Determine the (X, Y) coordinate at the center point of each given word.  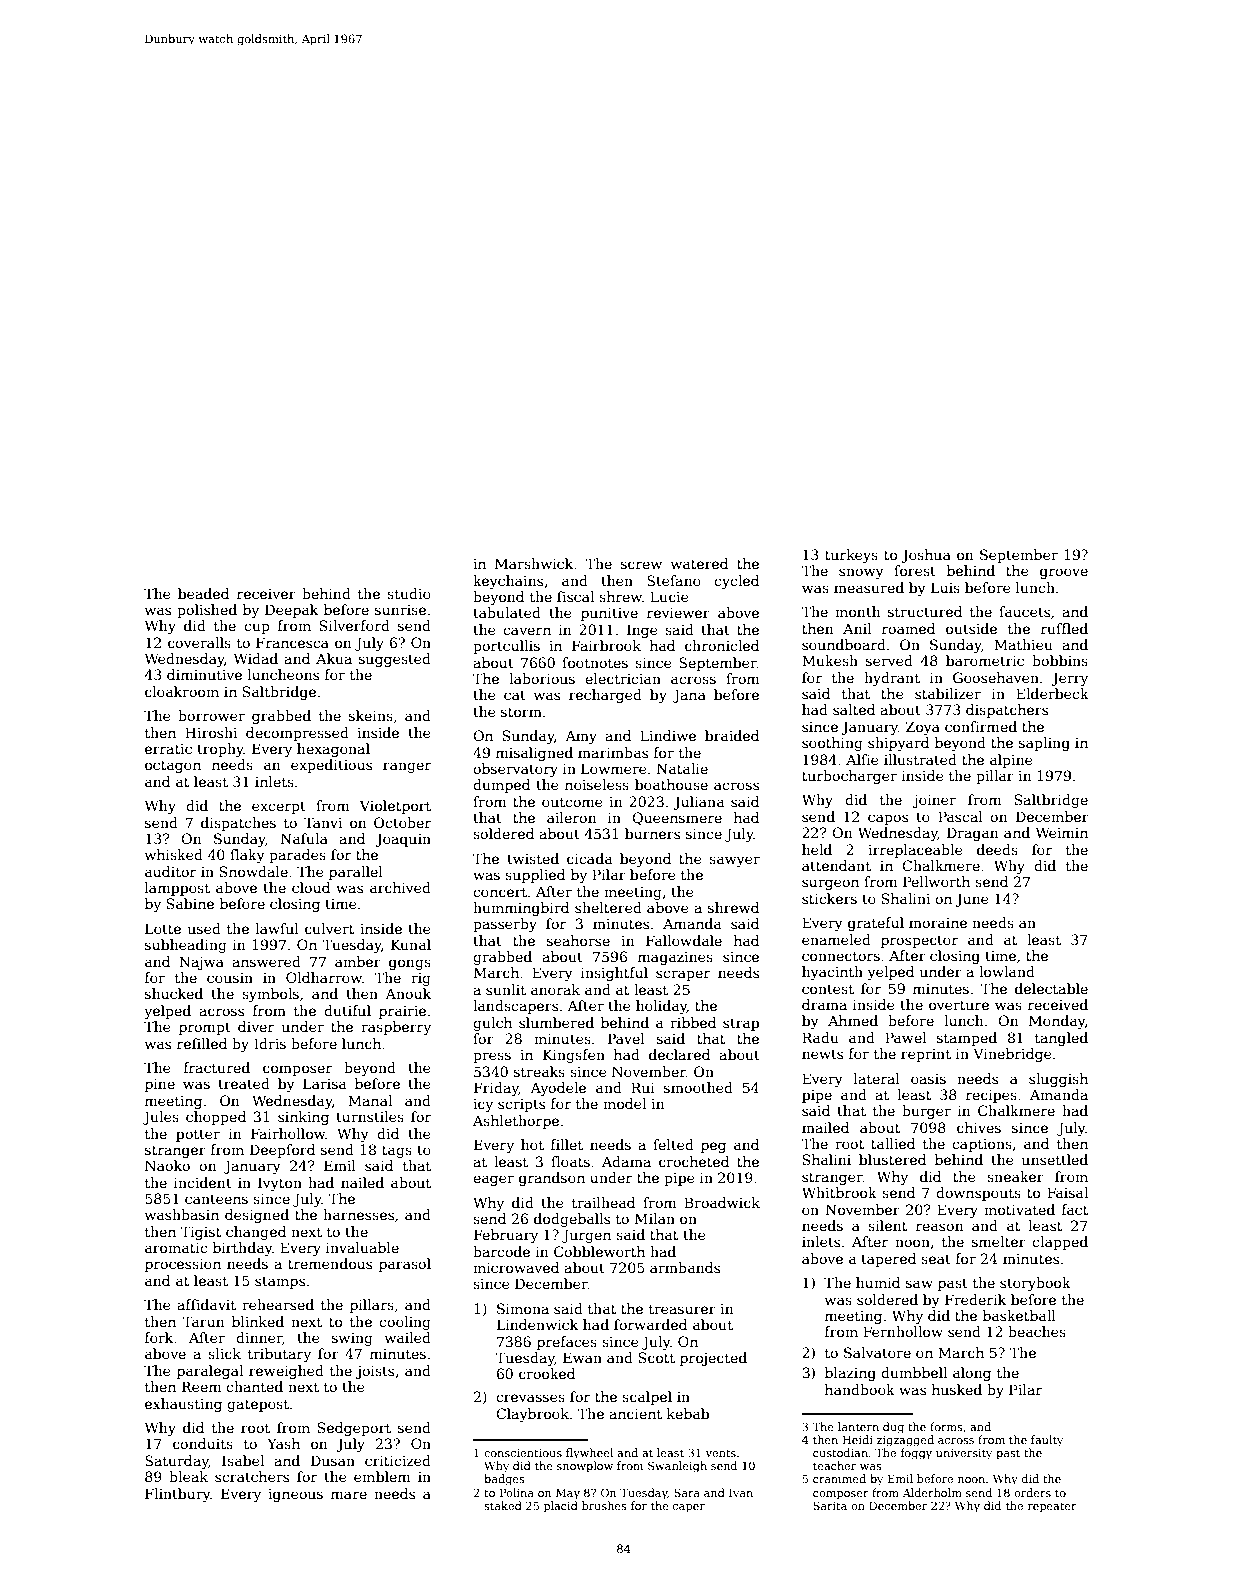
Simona (523, 1308)
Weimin (1062, 832)
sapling (1044, 744)
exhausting (183, 1405)
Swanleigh (677, 1467)
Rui (643, 1087)
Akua (334, 658)
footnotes (595, 662)
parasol (405, 1265)
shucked (174, 993)
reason (940, 1227)
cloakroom (182, 691)
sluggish (1058, 1080)
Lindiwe (668, 735)
